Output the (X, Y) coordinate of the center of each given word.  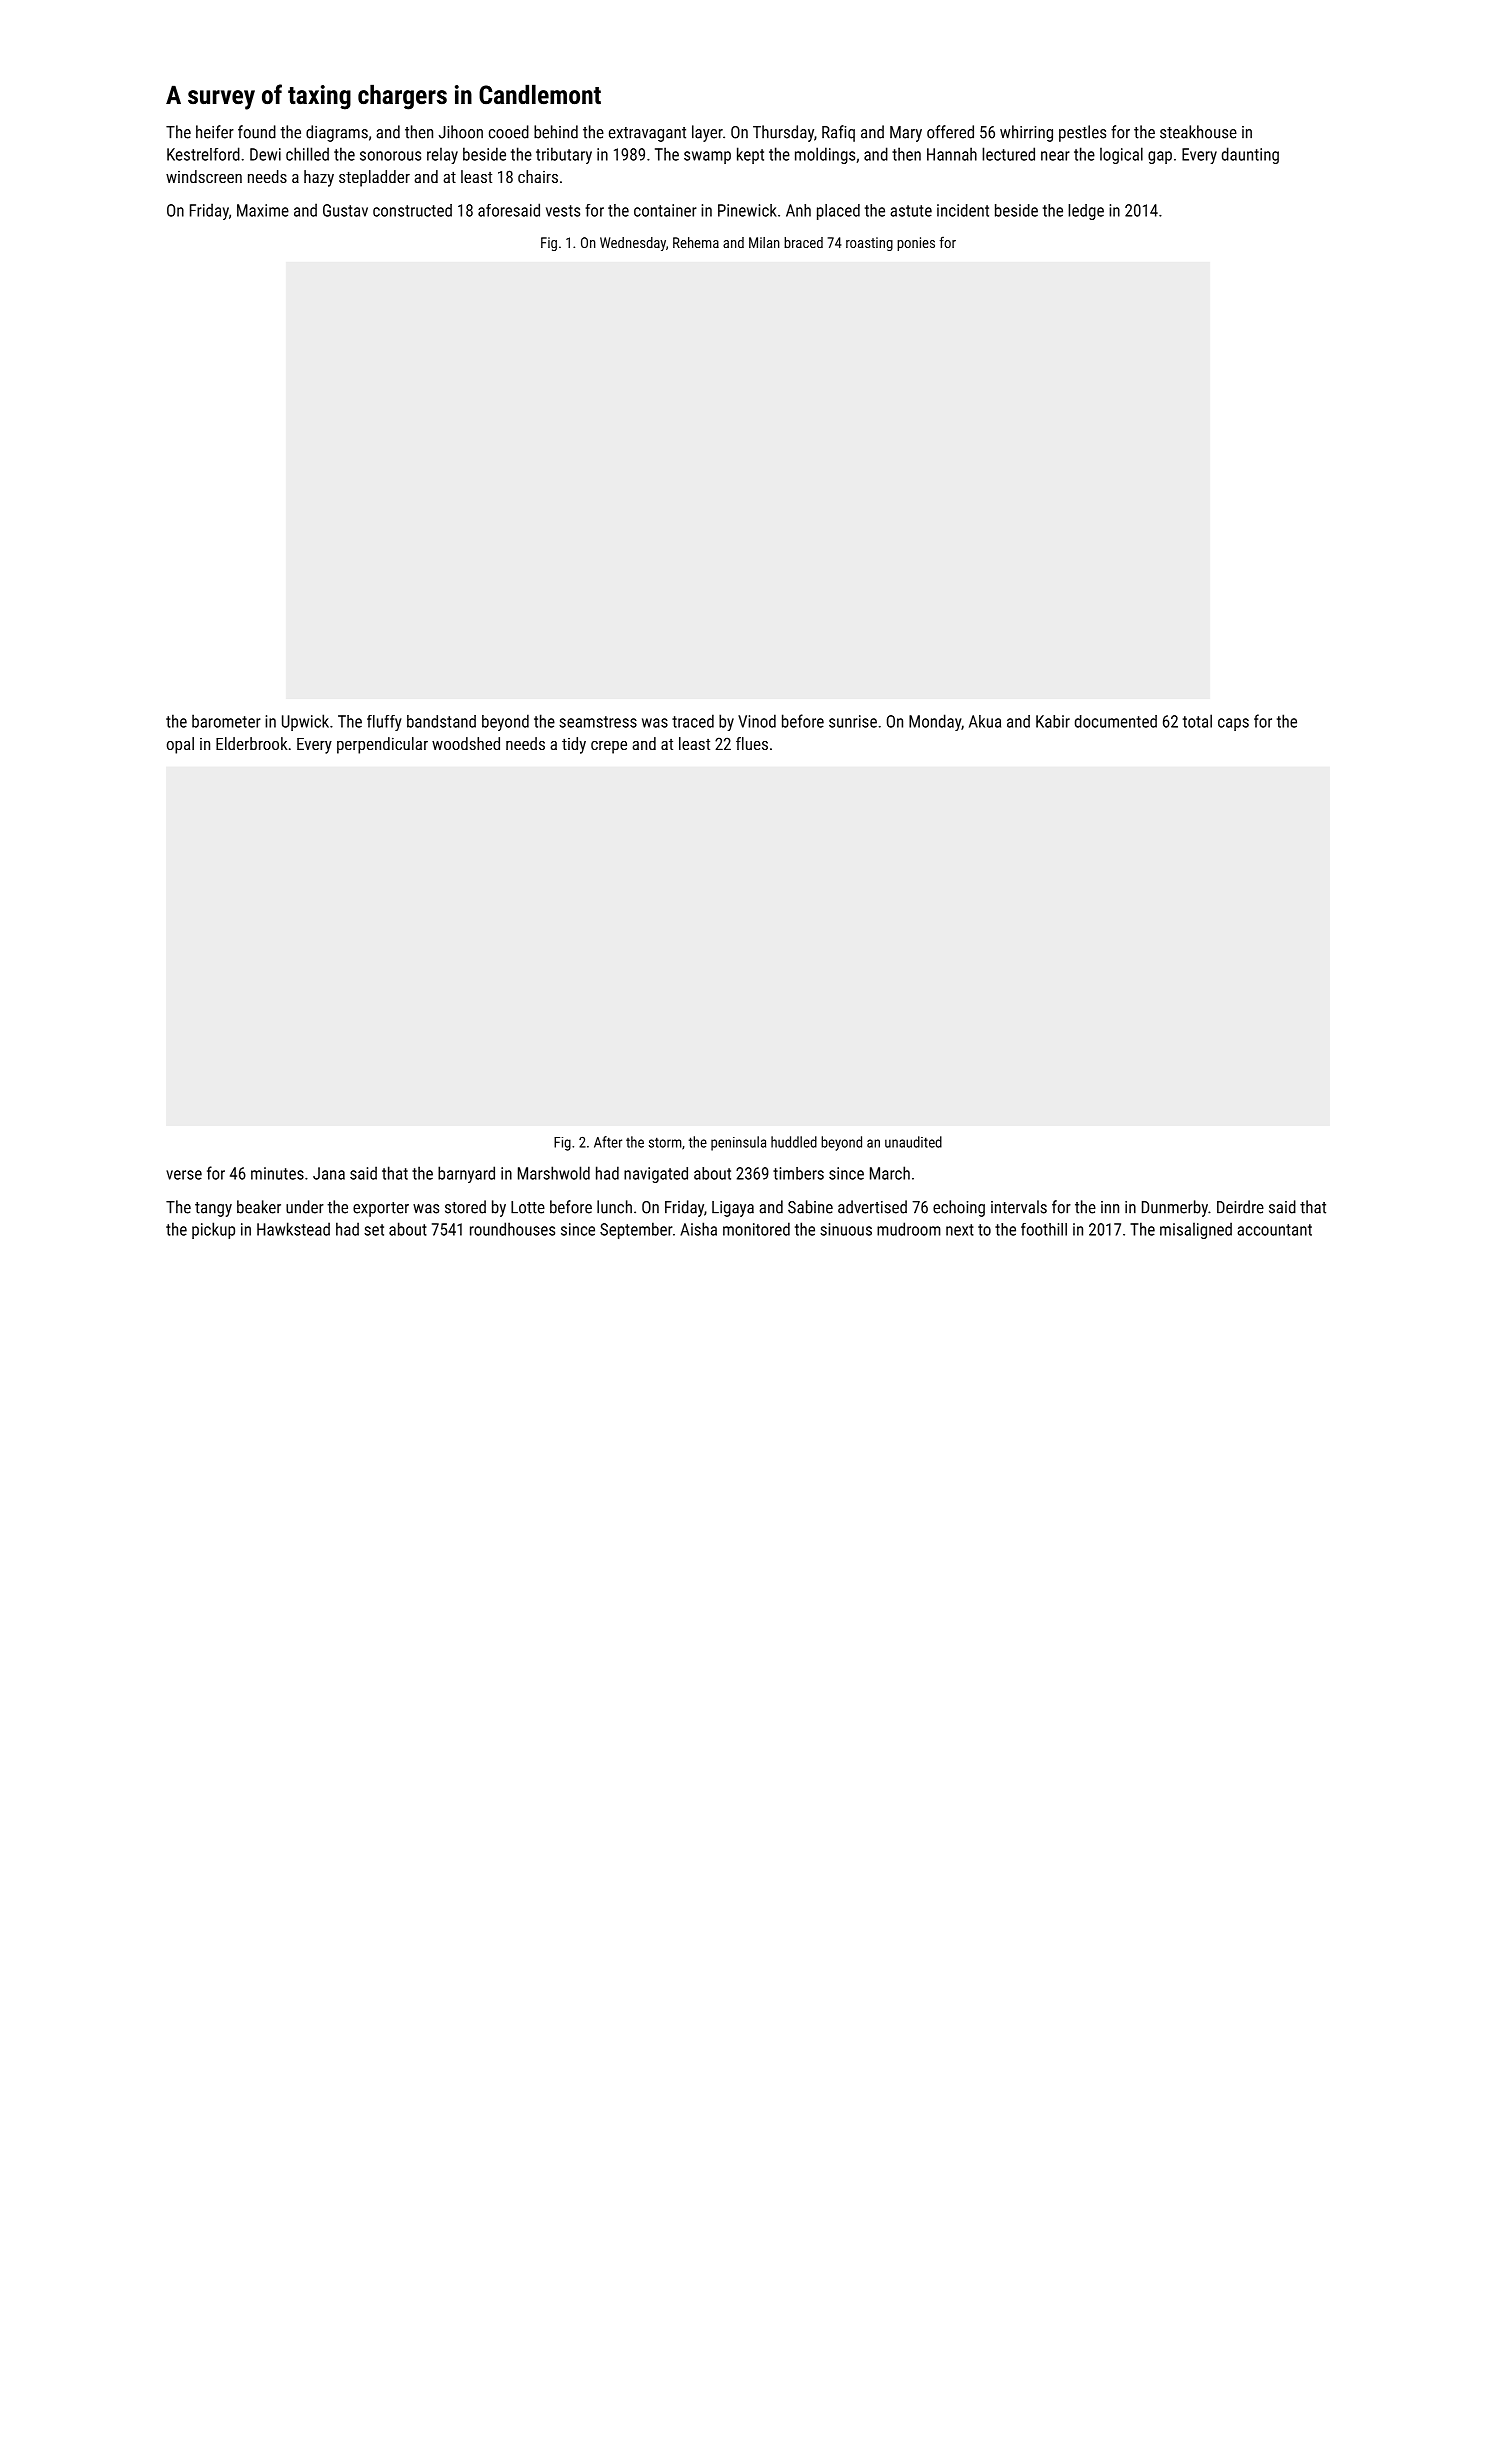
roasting (869, 244)
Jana (329, 1173)
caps (1233, 724)
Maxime (263, 210)
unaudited (913, 1142)
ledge (1086, 212)
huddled (794, 1142)
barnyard (466, 1174)
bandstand (441, 721)
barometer (226, 721)
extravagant (647, 134)
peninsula (738, 1143)
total (1197, 721)
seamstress (598, 722)
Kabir (1053, 721)
